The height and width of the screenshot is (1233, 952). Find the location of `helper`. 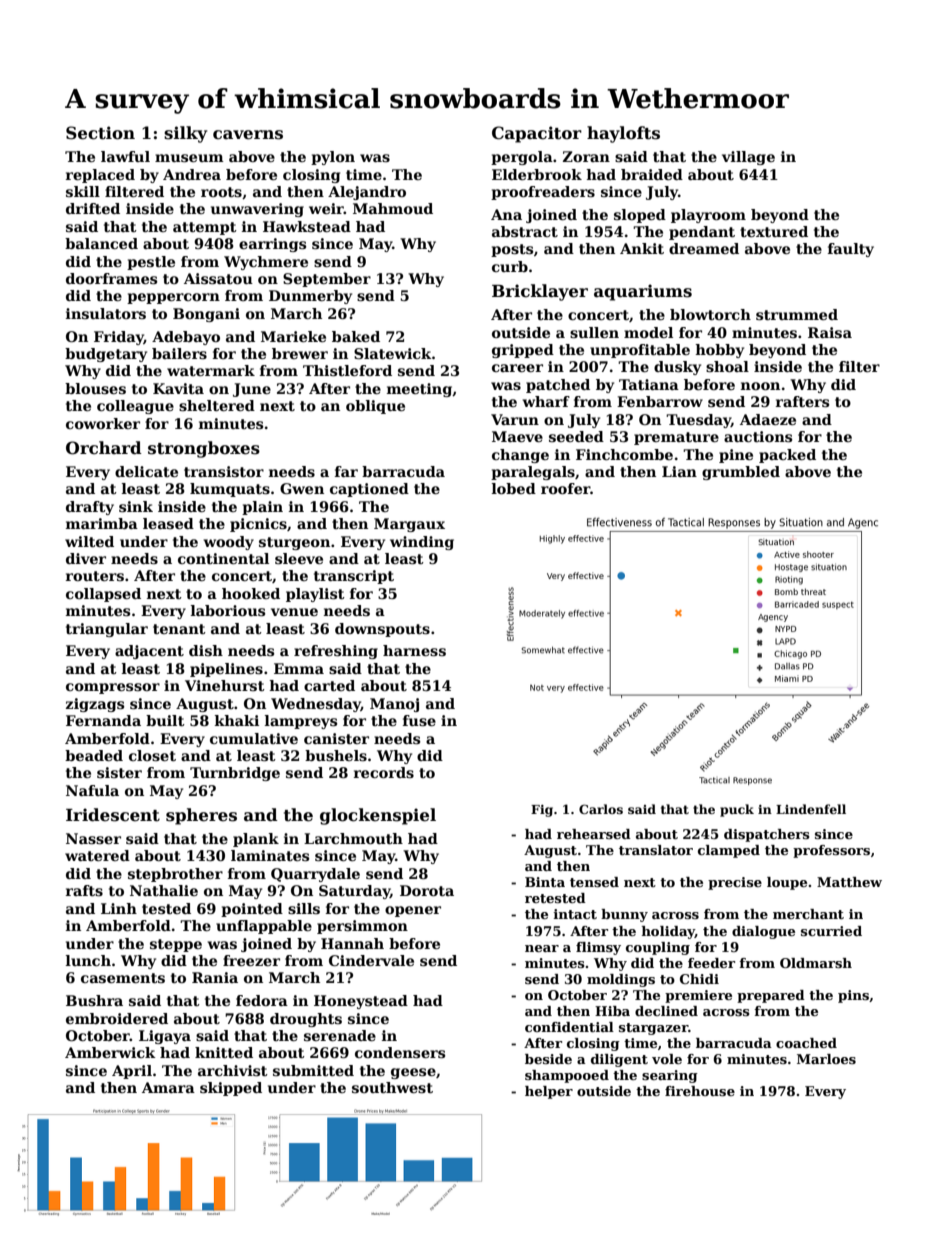

helper is located at coordinates (549, 1092).
